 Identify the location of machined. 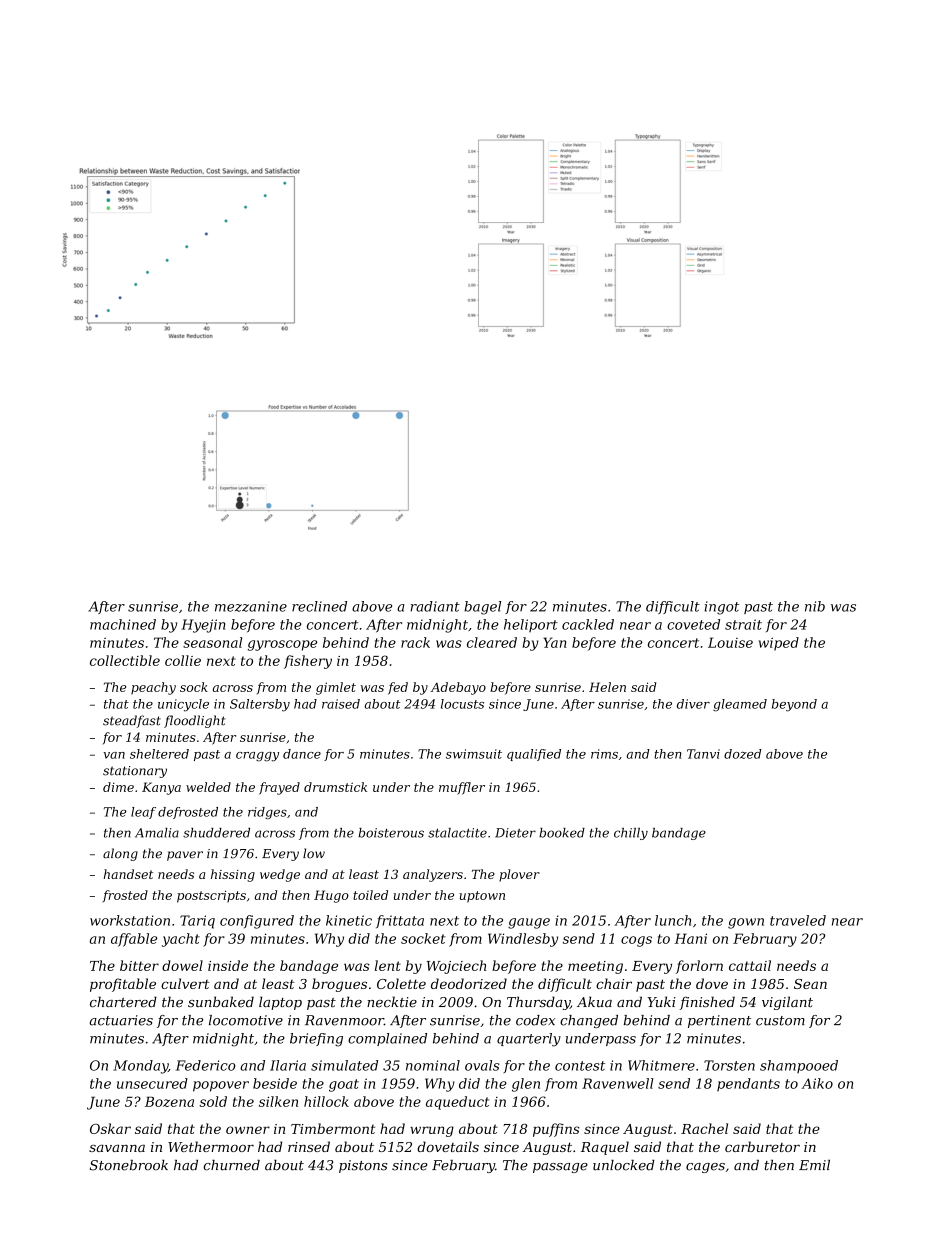
(123, 624).
